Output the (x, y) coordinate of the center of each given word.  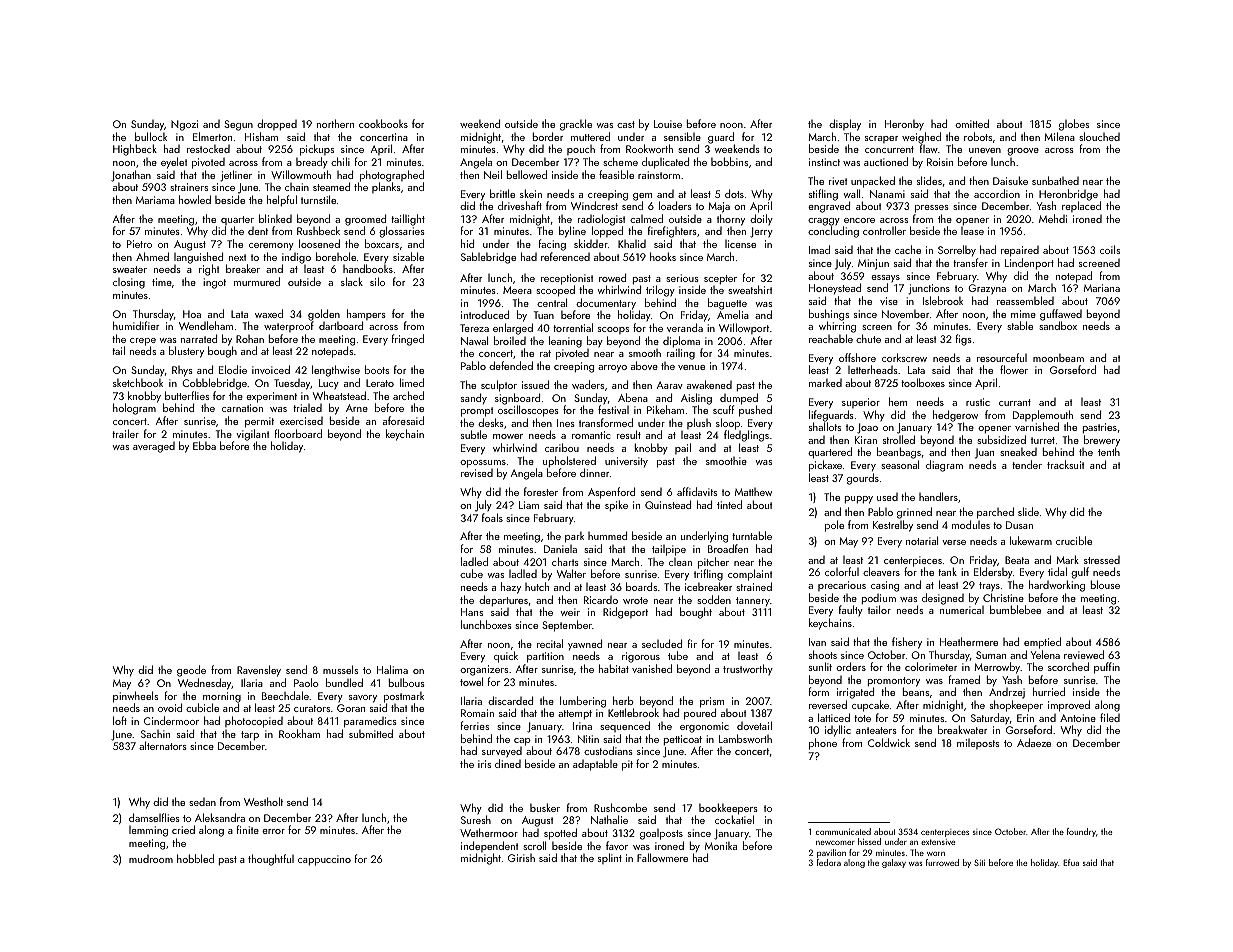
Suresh (476, 820)
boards (641, 586)
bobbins (729, 161)
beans (916, 692)
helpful (282, 201)
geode (191, 671)
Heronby (904, 125)
